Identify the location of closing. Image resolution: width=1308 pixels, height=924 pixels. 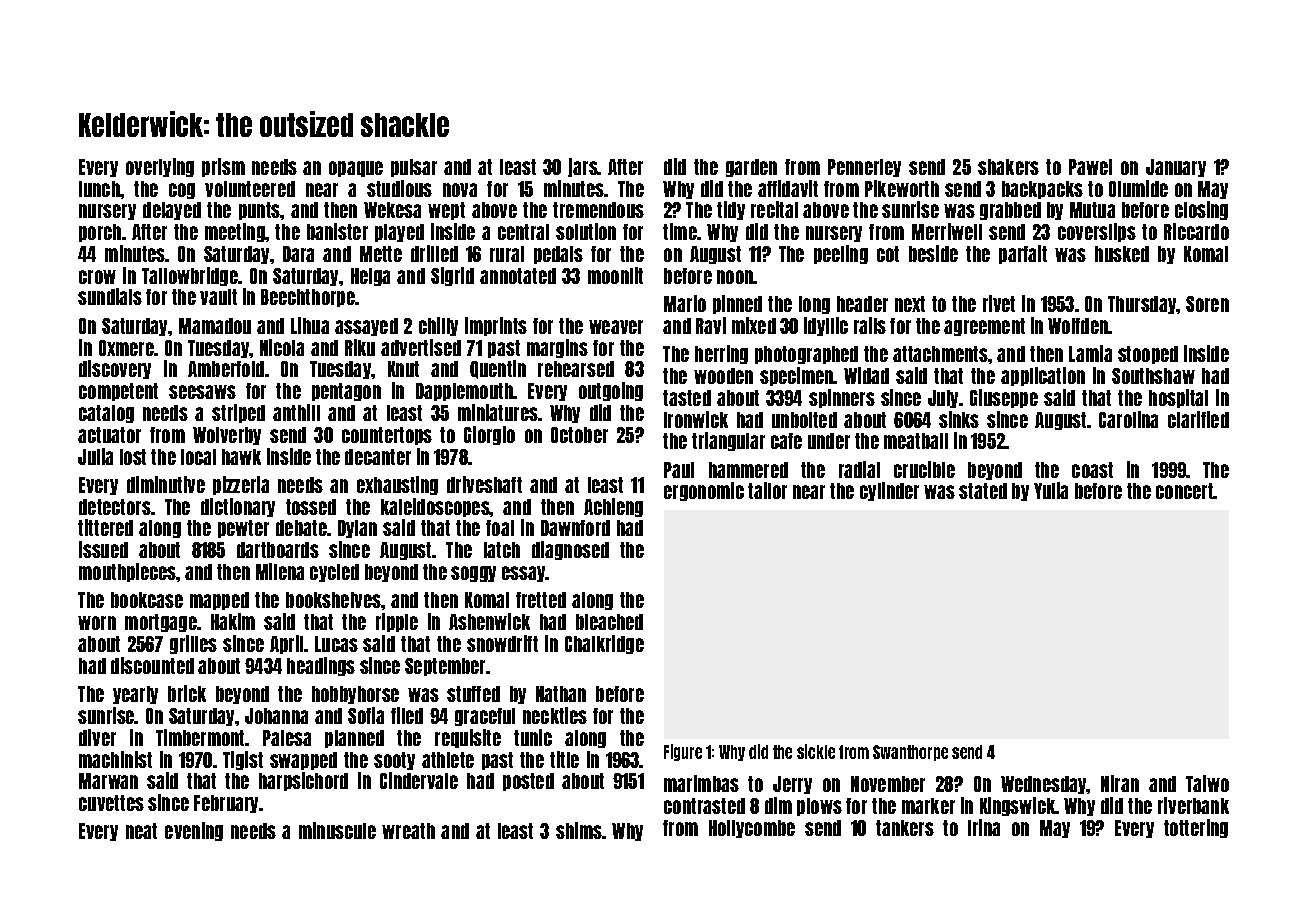
(1201, 210).
